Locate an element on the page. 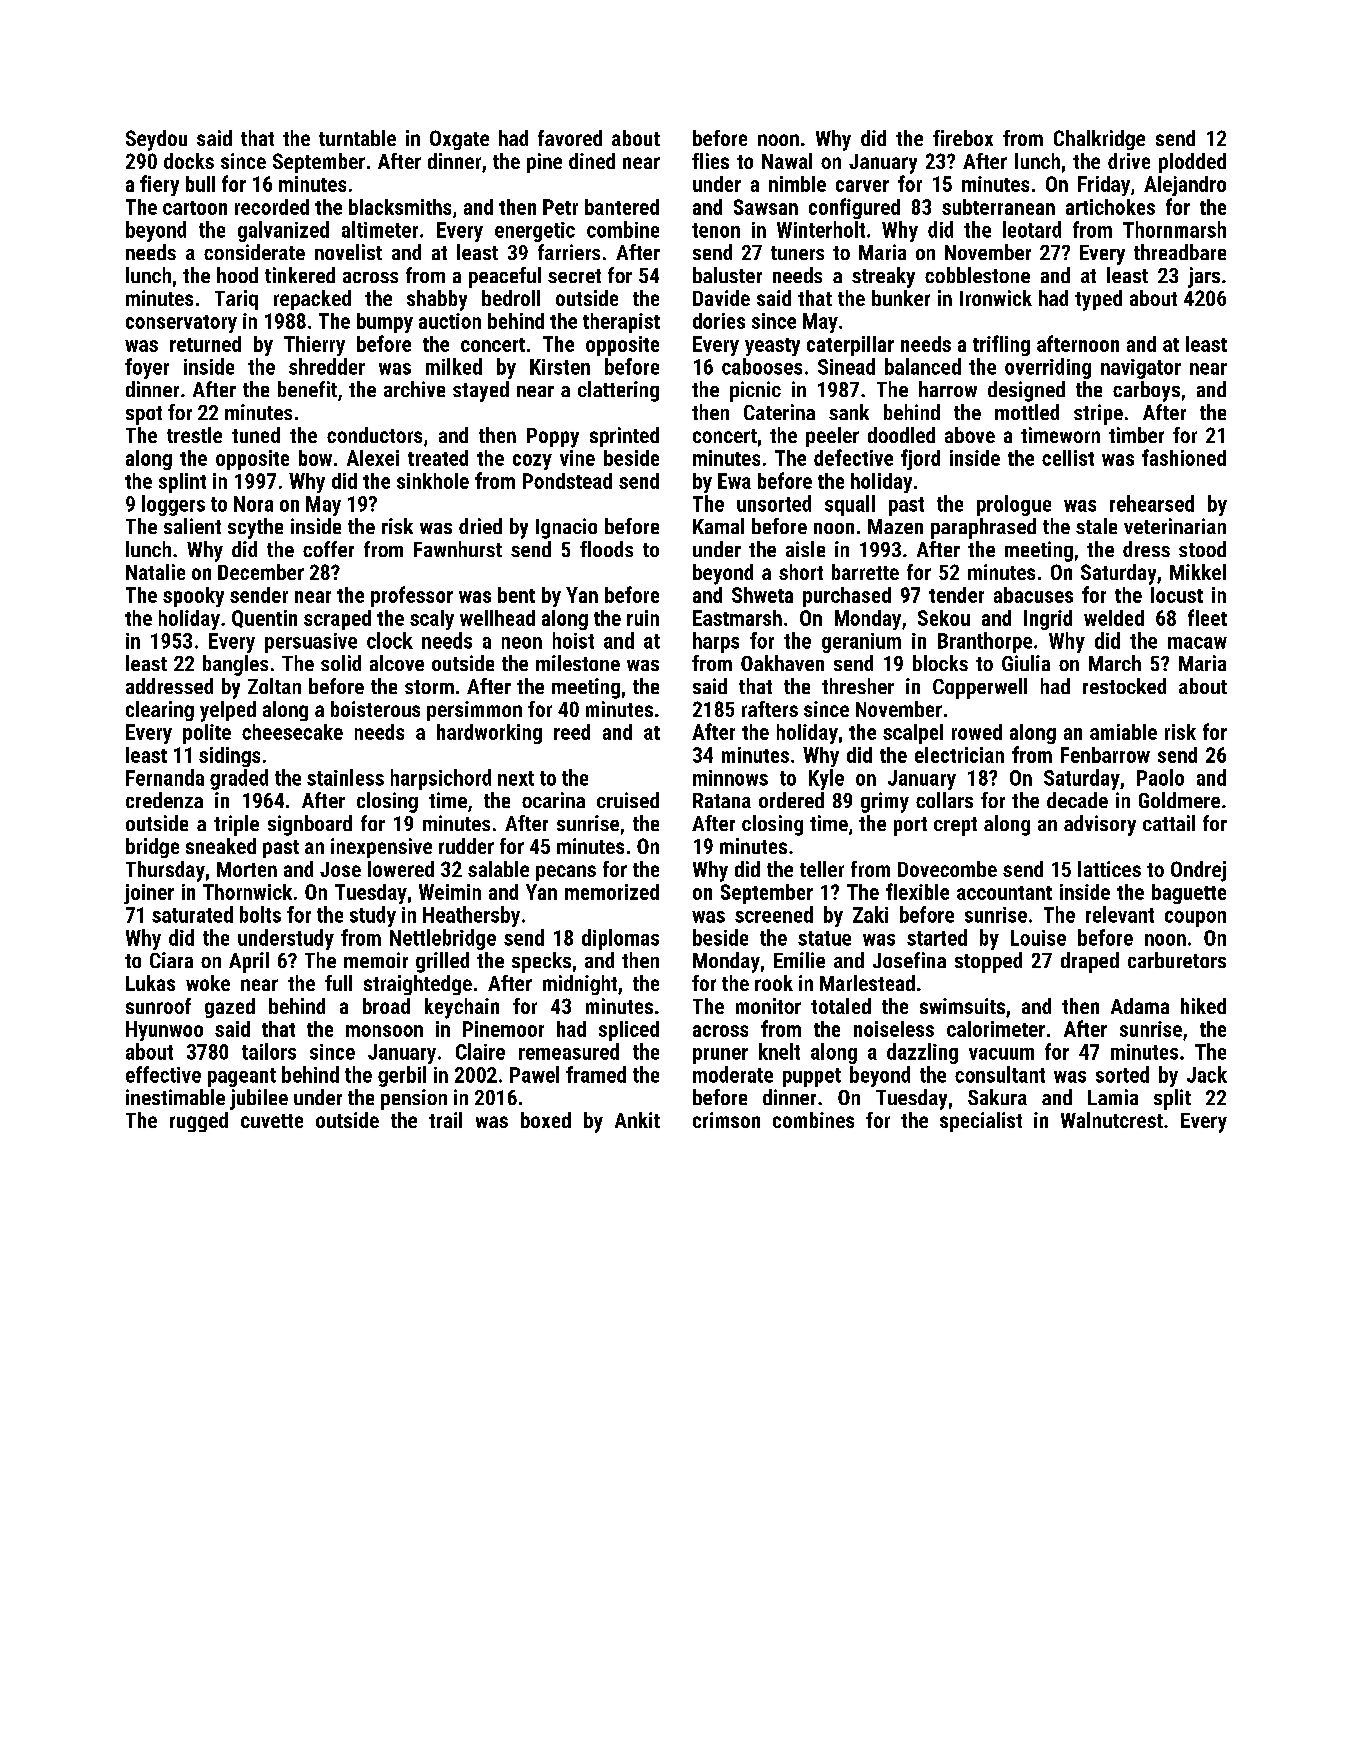  solid is located at coordinates (341, 663).
